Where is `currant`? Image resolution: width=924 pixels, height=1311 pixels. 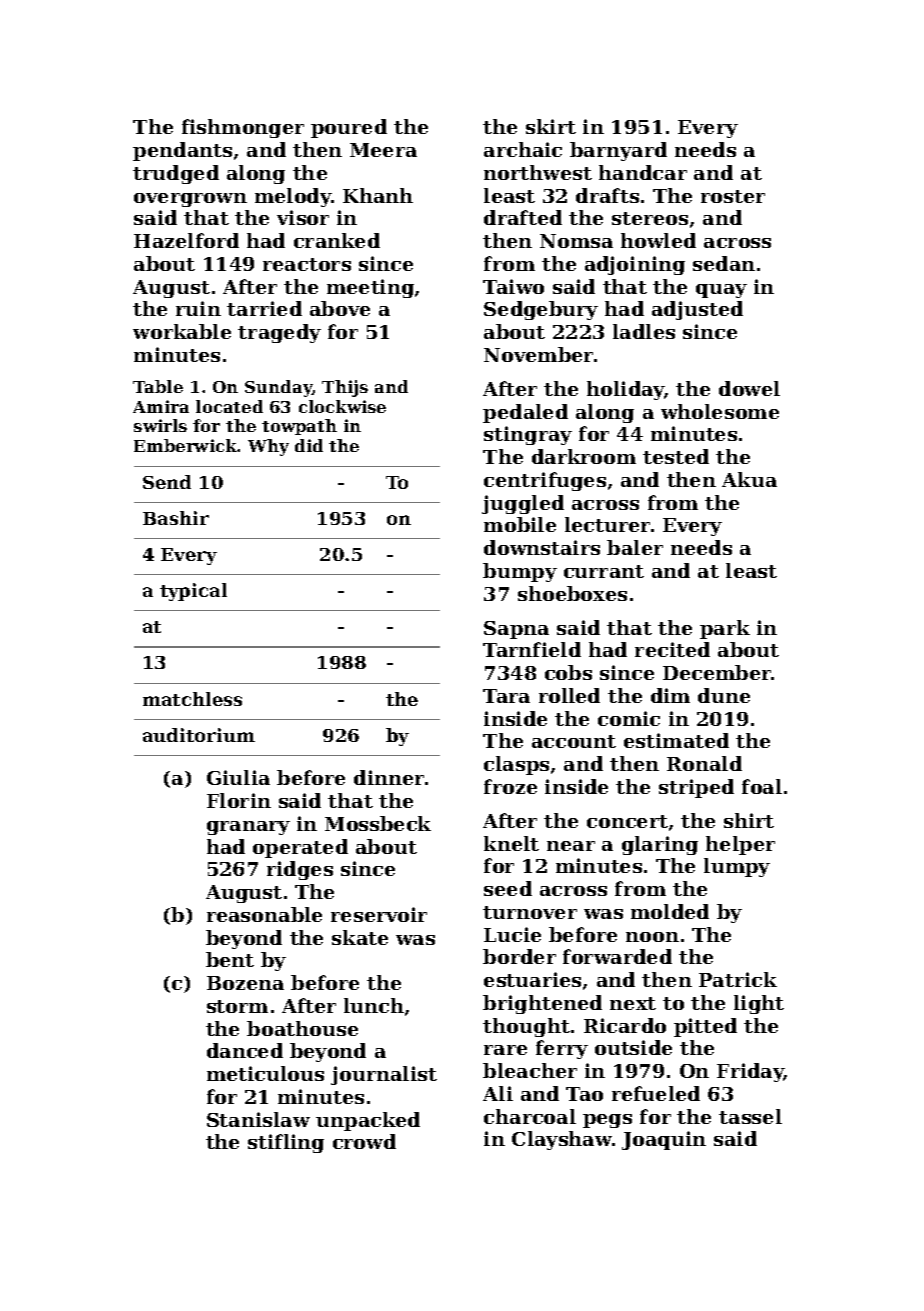 currant is located at coordinates (604, 571).
